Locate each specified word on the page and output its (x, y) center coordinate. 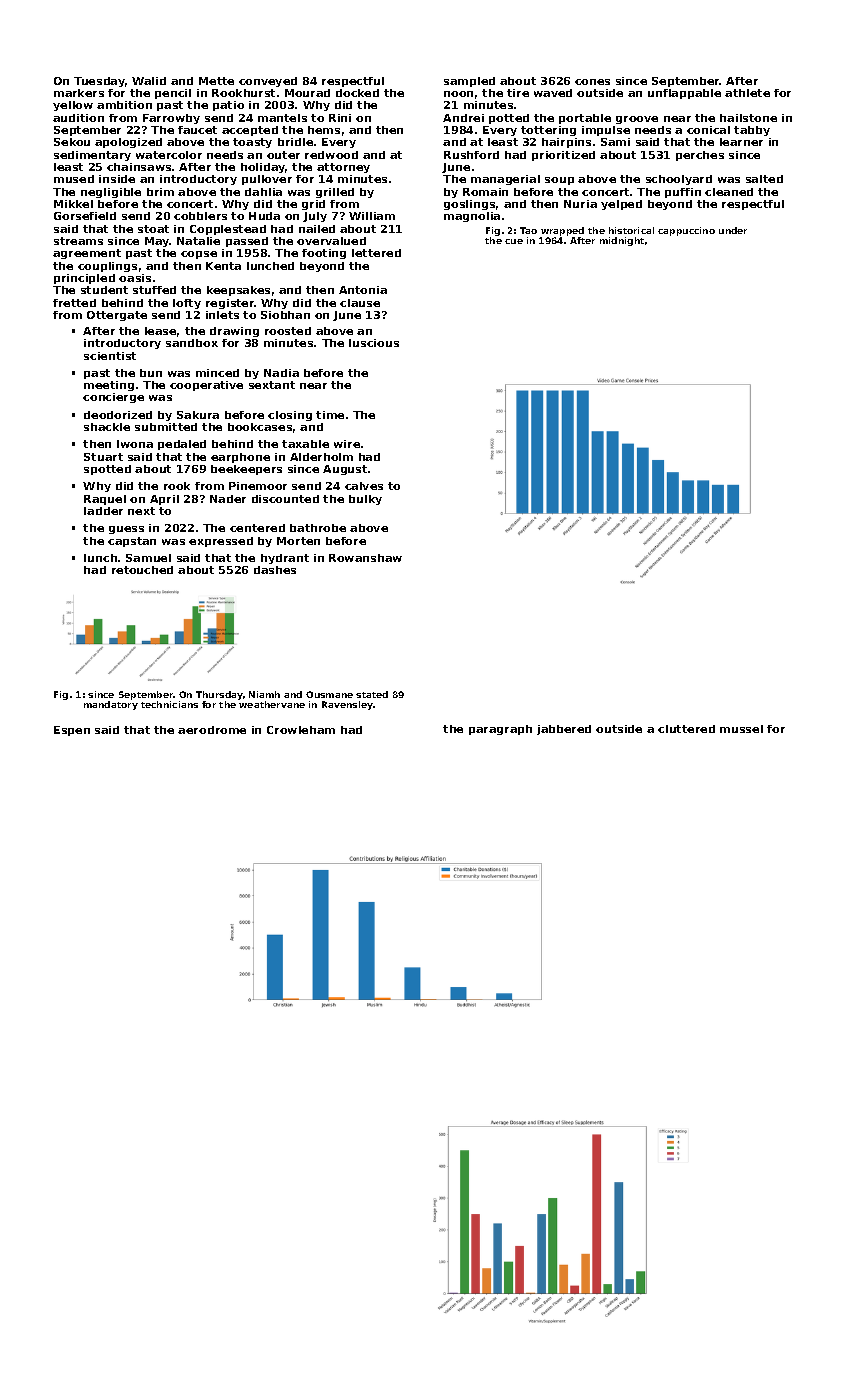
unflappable (684, 94)
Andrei (463, 118)
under (733, 230)
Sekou (72, 142)
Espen (72, 731)
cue (514, 241)
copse (199, 255)
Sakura (198, 415)
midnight (622, 241)
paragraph (500, 730)
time (330, 415)
